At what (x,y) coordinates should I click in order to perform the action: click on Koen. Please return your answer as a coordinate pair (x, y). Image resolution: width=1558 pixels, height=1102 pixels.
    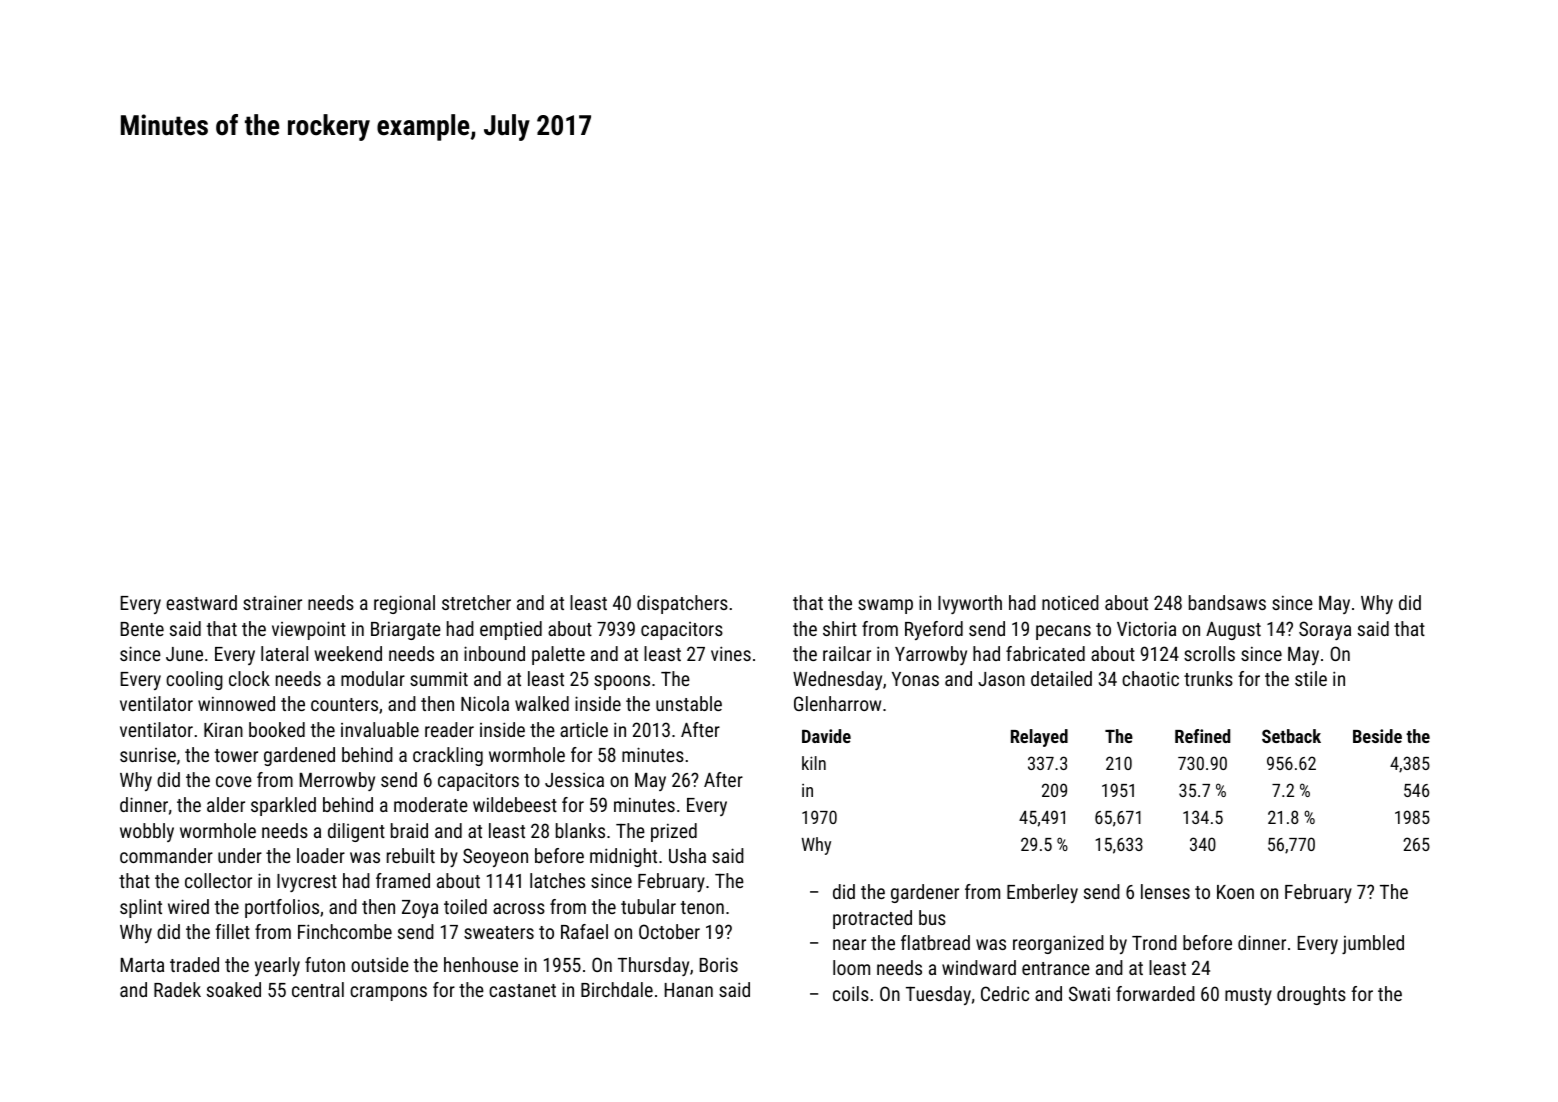
    Looking at the image, I should click on (1235, 892).
